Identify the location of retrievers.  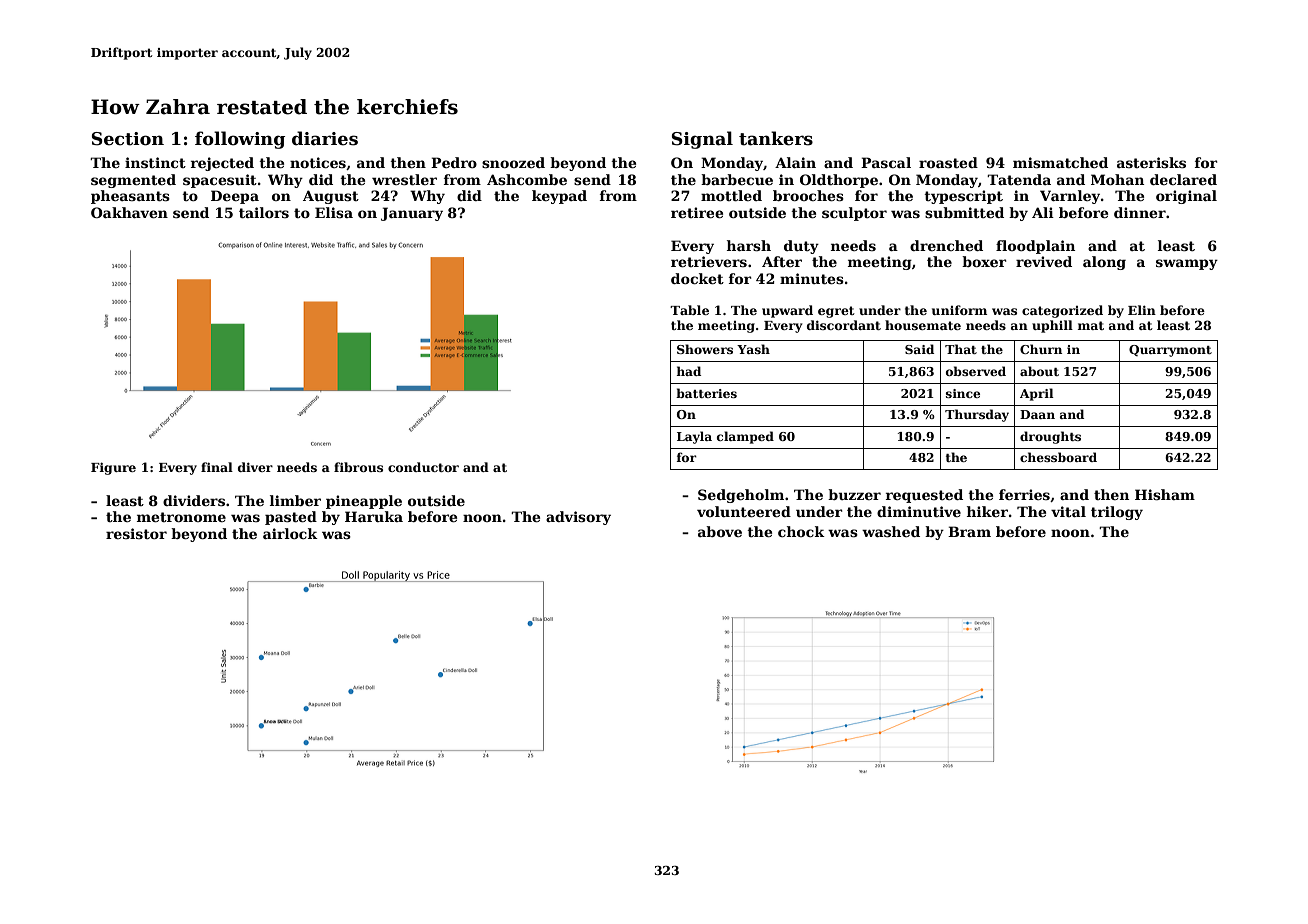
(709, 261).
